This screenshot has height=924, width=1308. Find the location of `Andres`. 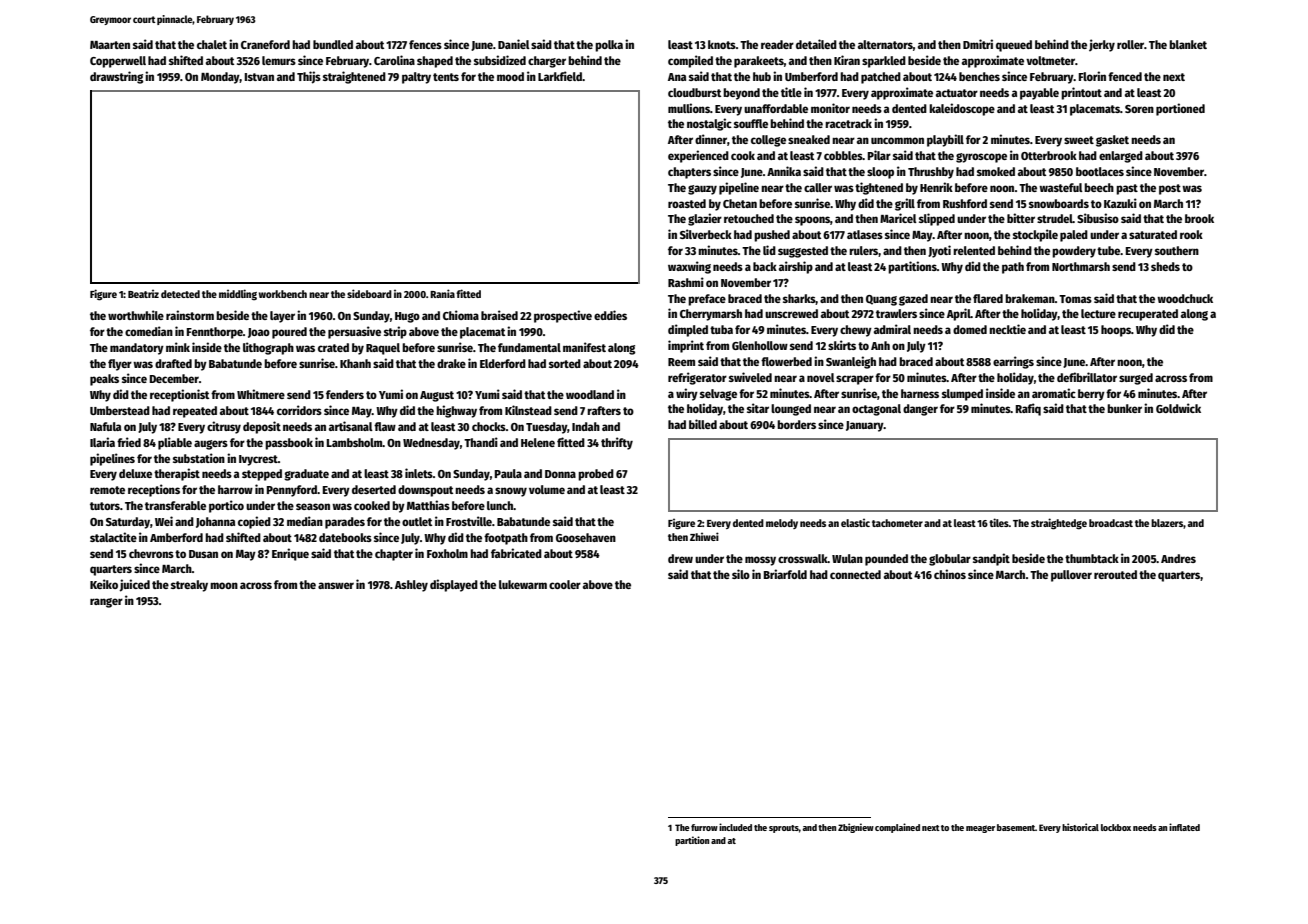

Andres is located at coordinates (1178, 558).
